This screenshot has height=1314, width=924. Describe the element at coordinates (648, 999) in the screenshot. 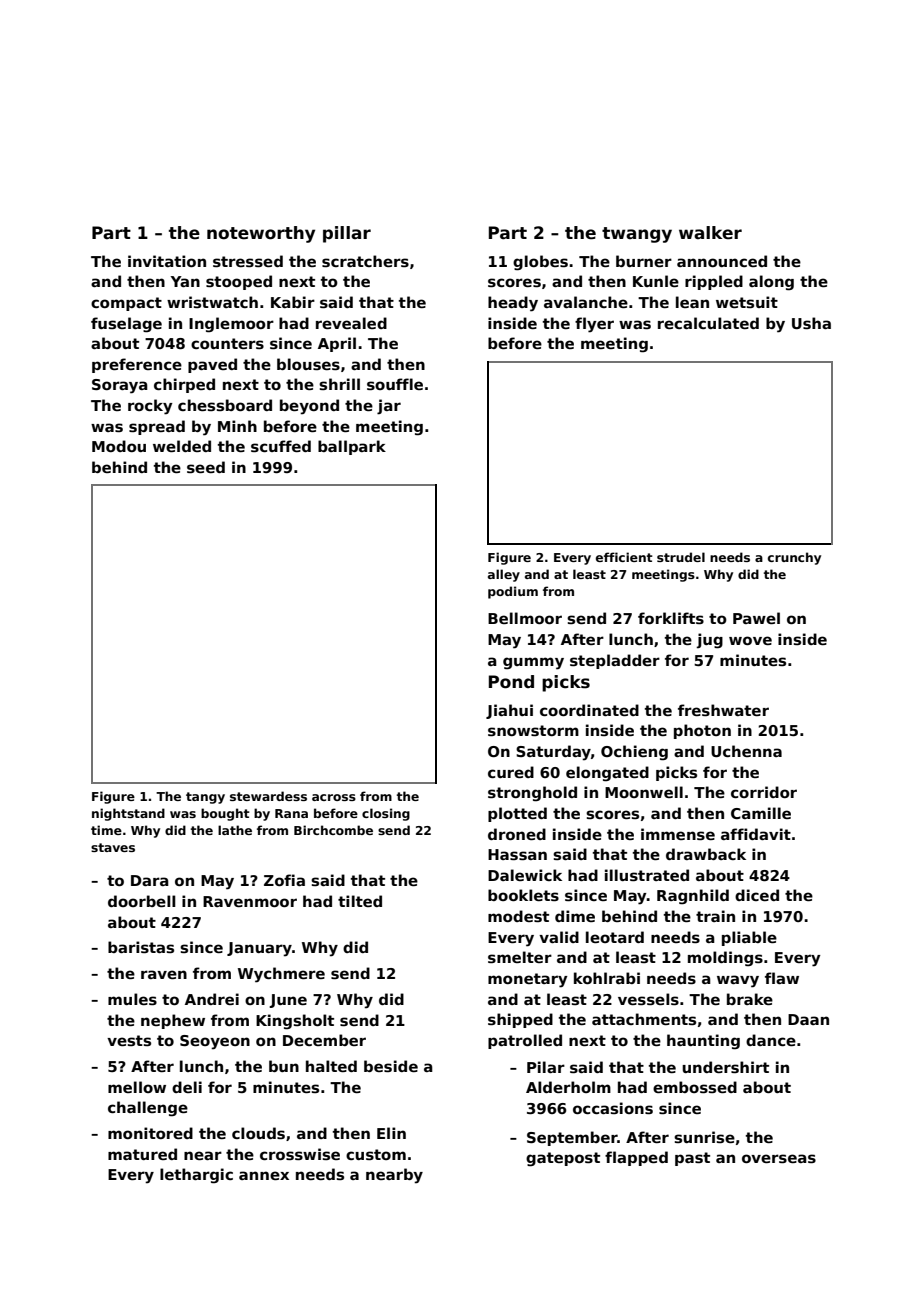

I see `vessels` at that location.
